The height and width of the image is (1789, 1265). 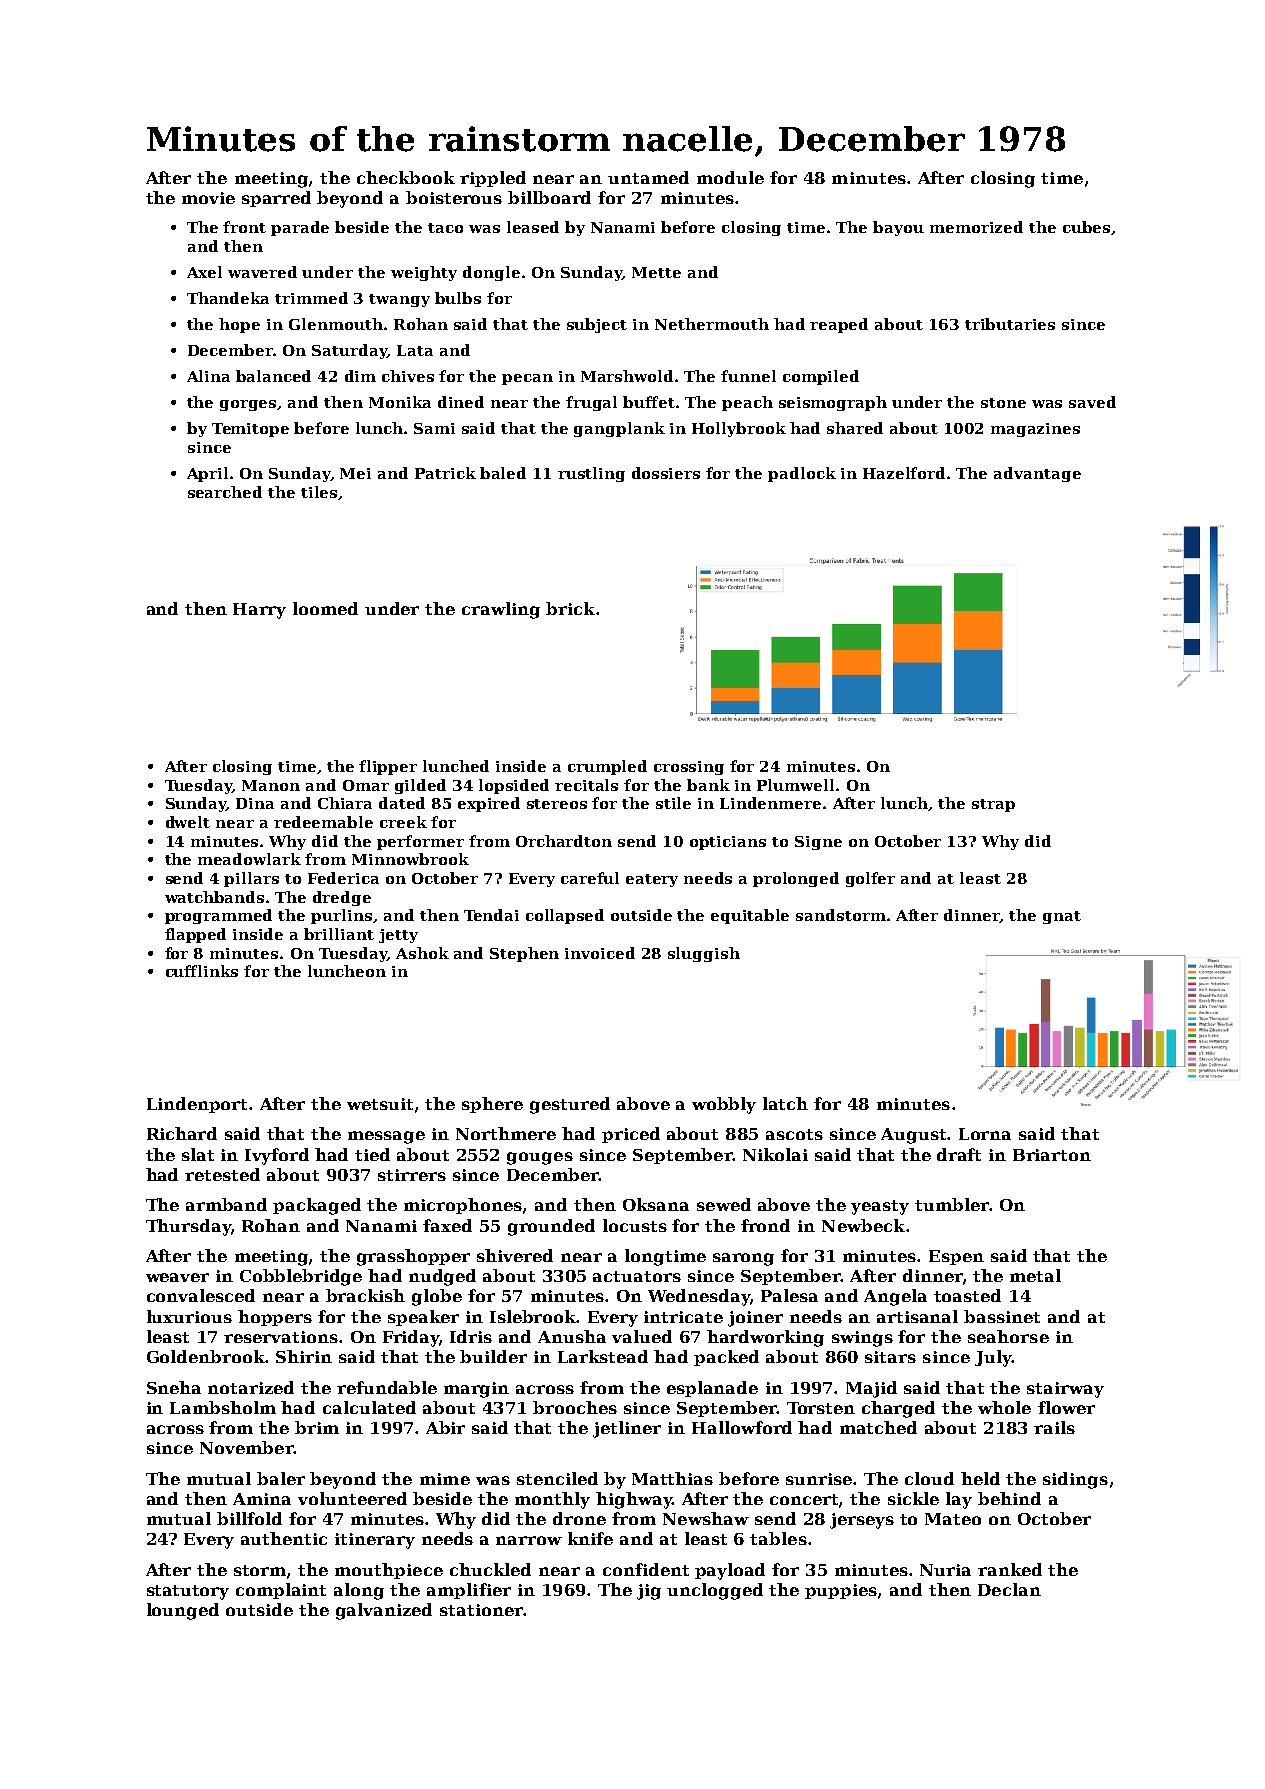 I want to click on loomed, so click(x=325, y=608).
